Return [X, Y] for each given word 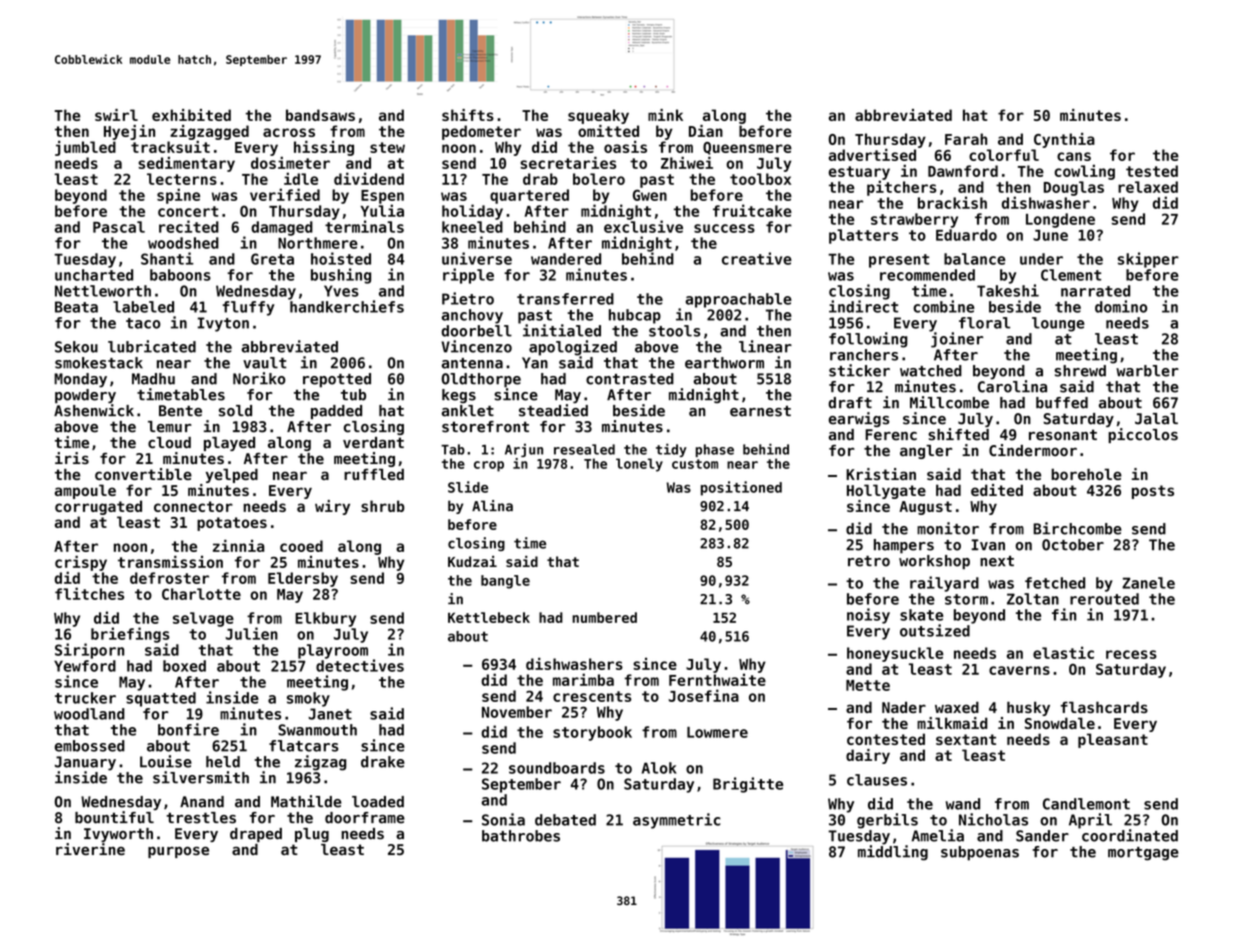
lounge [1058, 324]
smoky [308, 699]
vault [265, 363]
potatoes [232, 524]
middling [893, 853]
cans [1074, 156]
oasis [625, 147]
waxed [957, 707]
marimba [583, 679]
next [997, 561]
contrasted [630, 379]
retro [869, 561]
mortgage [1143, 854]
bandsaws [320, 115]
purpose [178, 852]
